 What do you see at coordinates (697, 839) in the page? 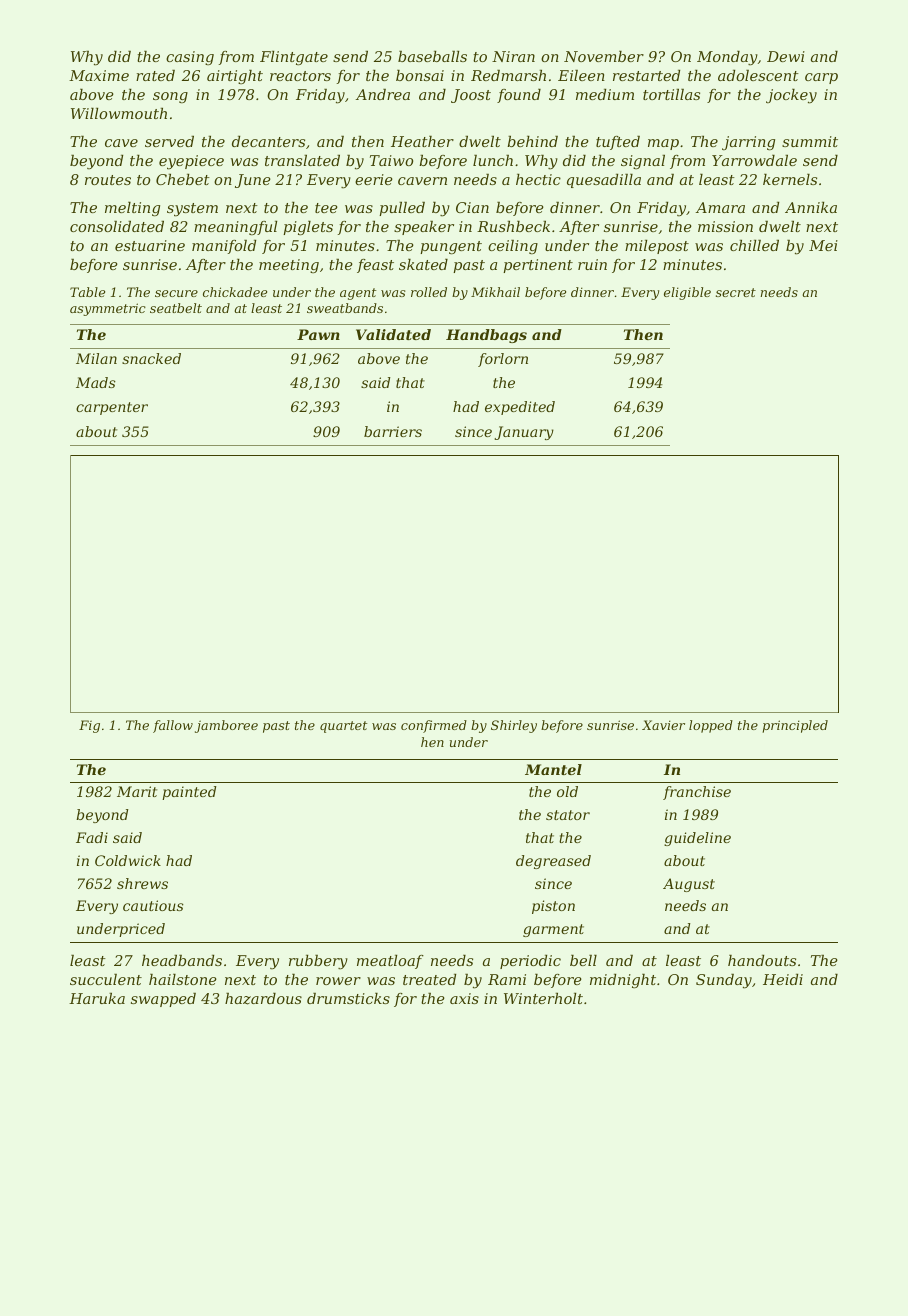
I see `guideline` at bounding box center [697, 839].
